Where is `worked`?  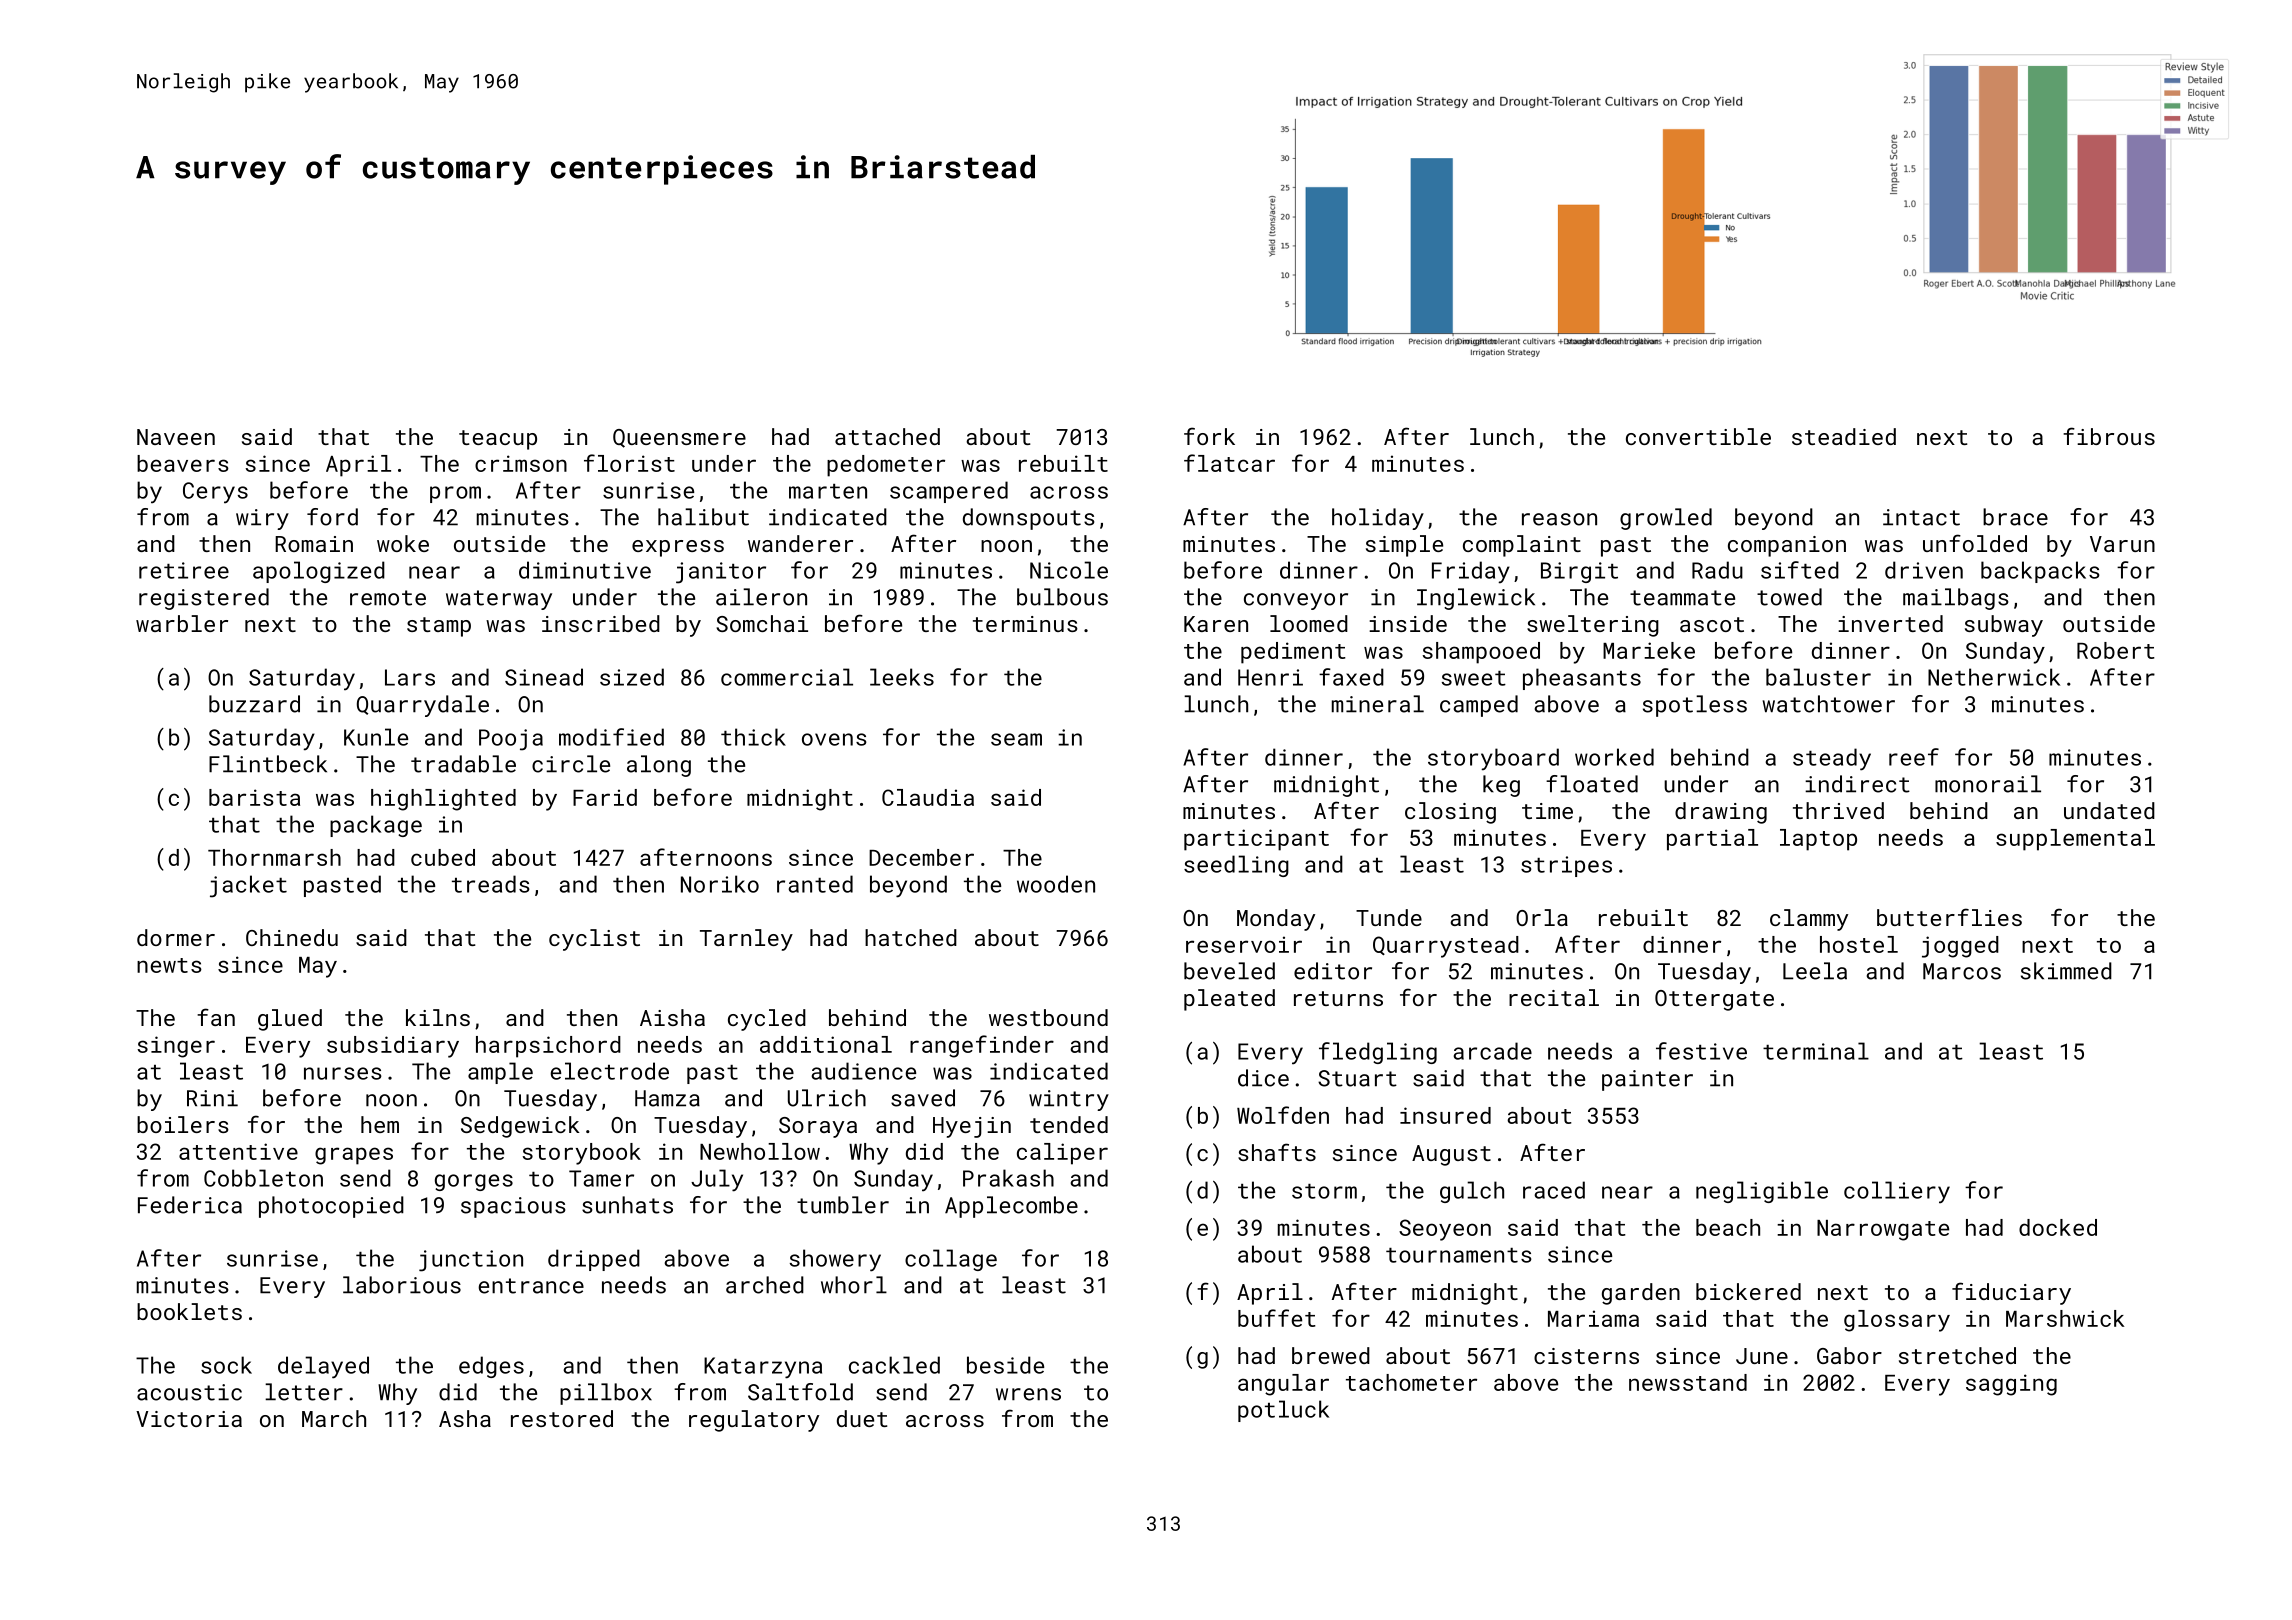
worked is located at coordinates (1614, 757).
